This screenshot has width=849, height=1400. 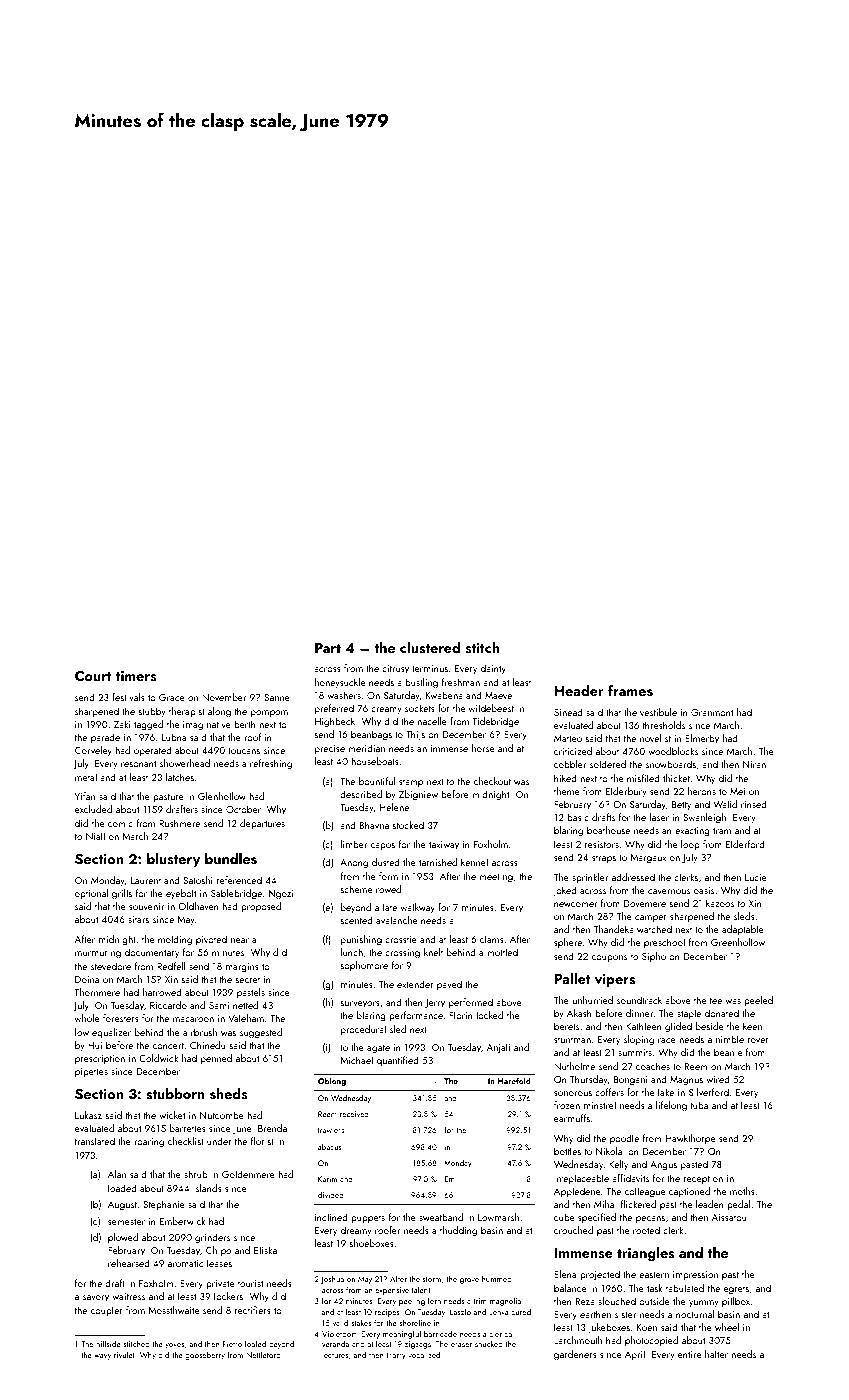 I want to click on Margaux, so click(x=648, y=859).
